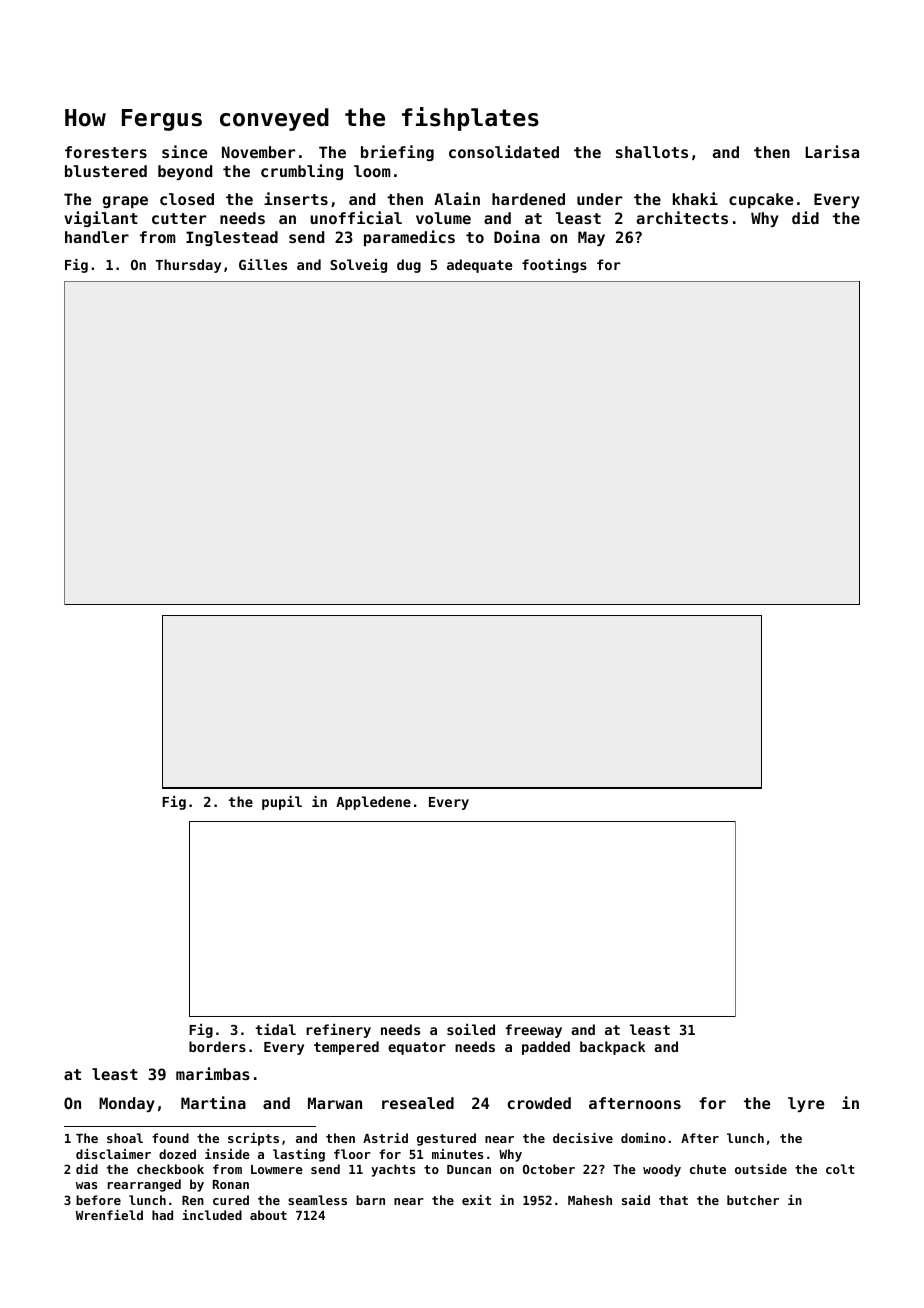  I want to click on cupcake, so click(761, 200).
